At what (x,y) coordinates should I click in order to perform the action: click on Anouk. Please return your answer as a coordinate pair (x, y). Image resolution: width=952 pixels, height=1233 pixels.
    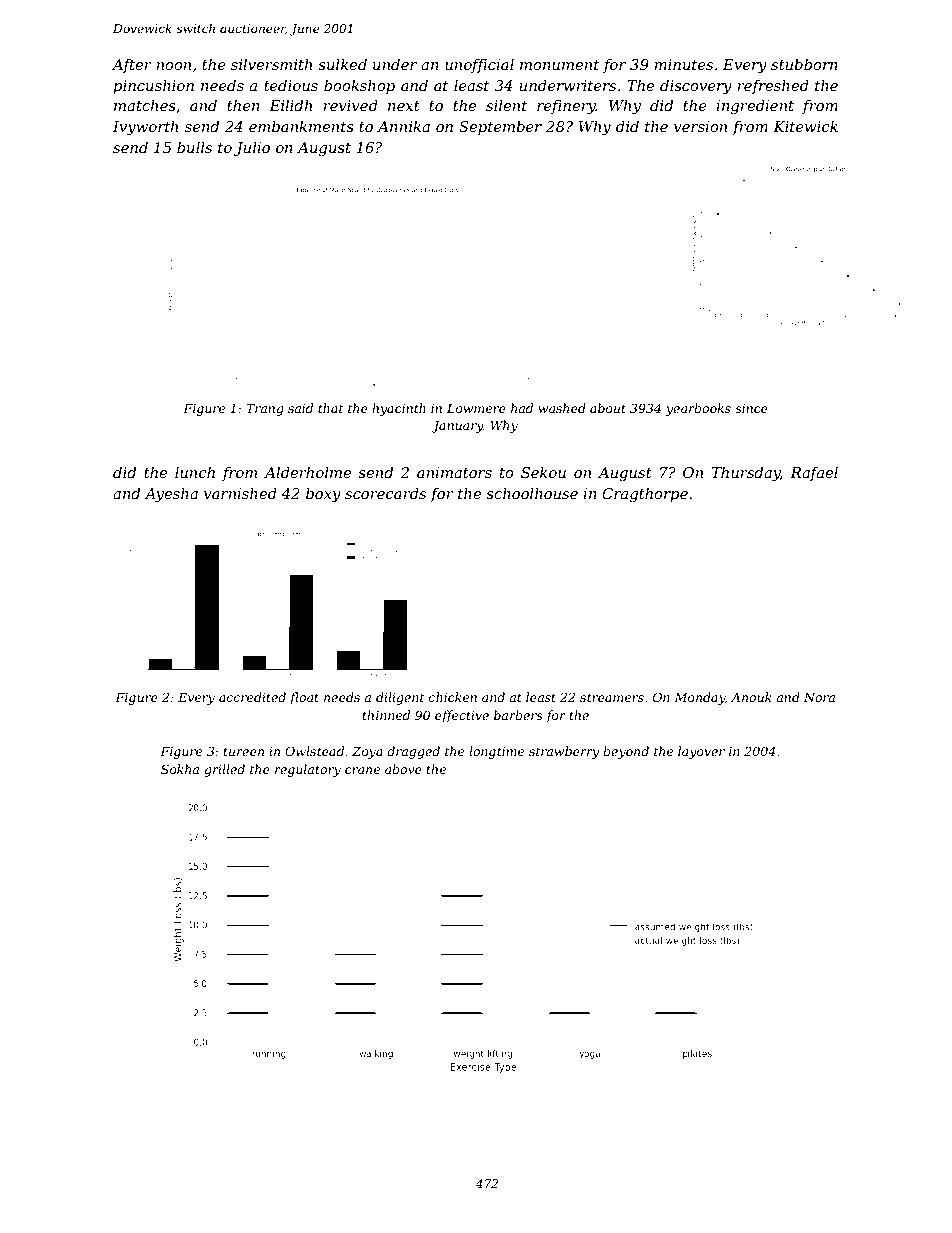
    Looking at the image, I should click on (751, 697).
